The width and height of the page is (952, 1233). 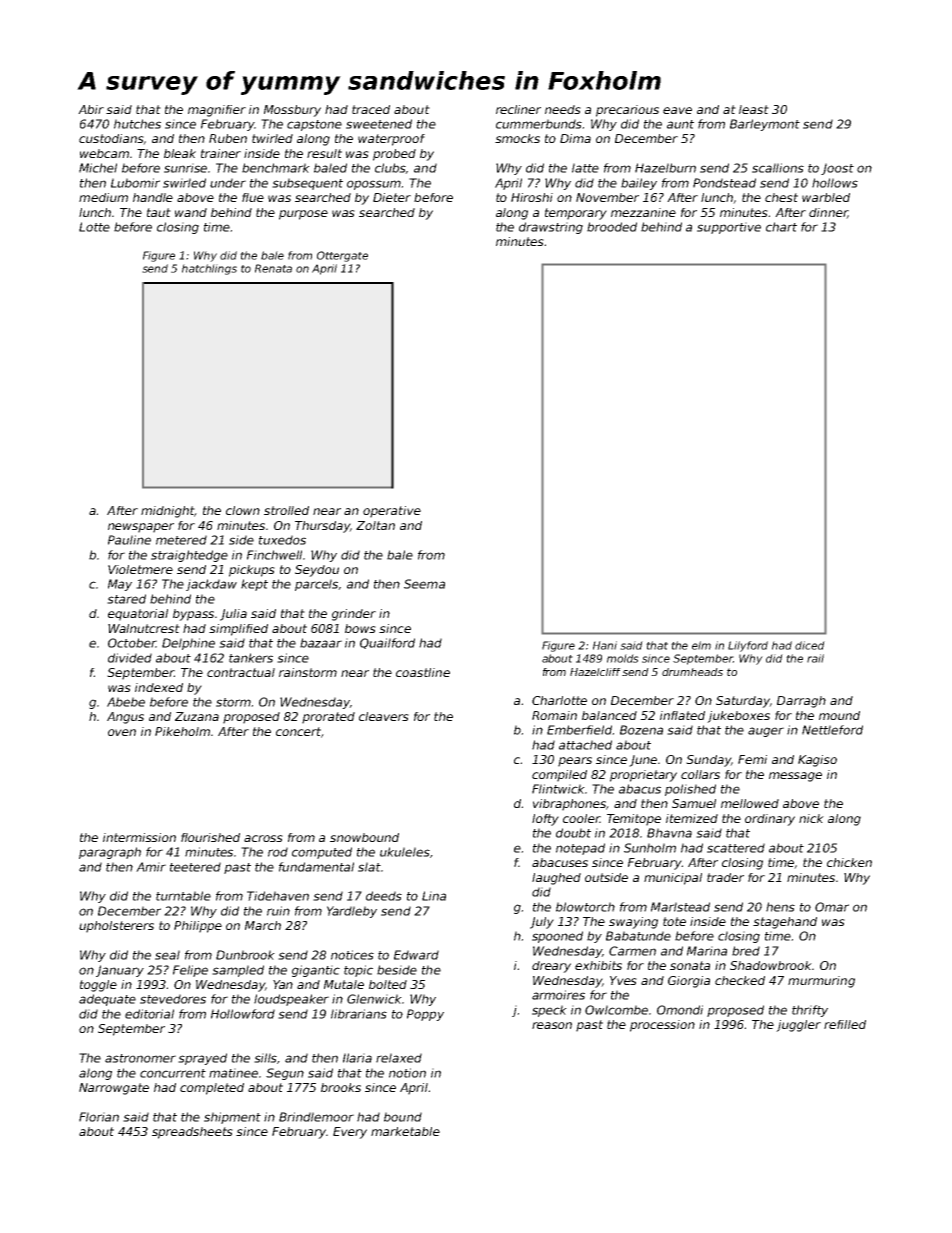 What do you see at coordinates (612, 227) in the page?
I see `brooded` at bounding box center [612, 227].
